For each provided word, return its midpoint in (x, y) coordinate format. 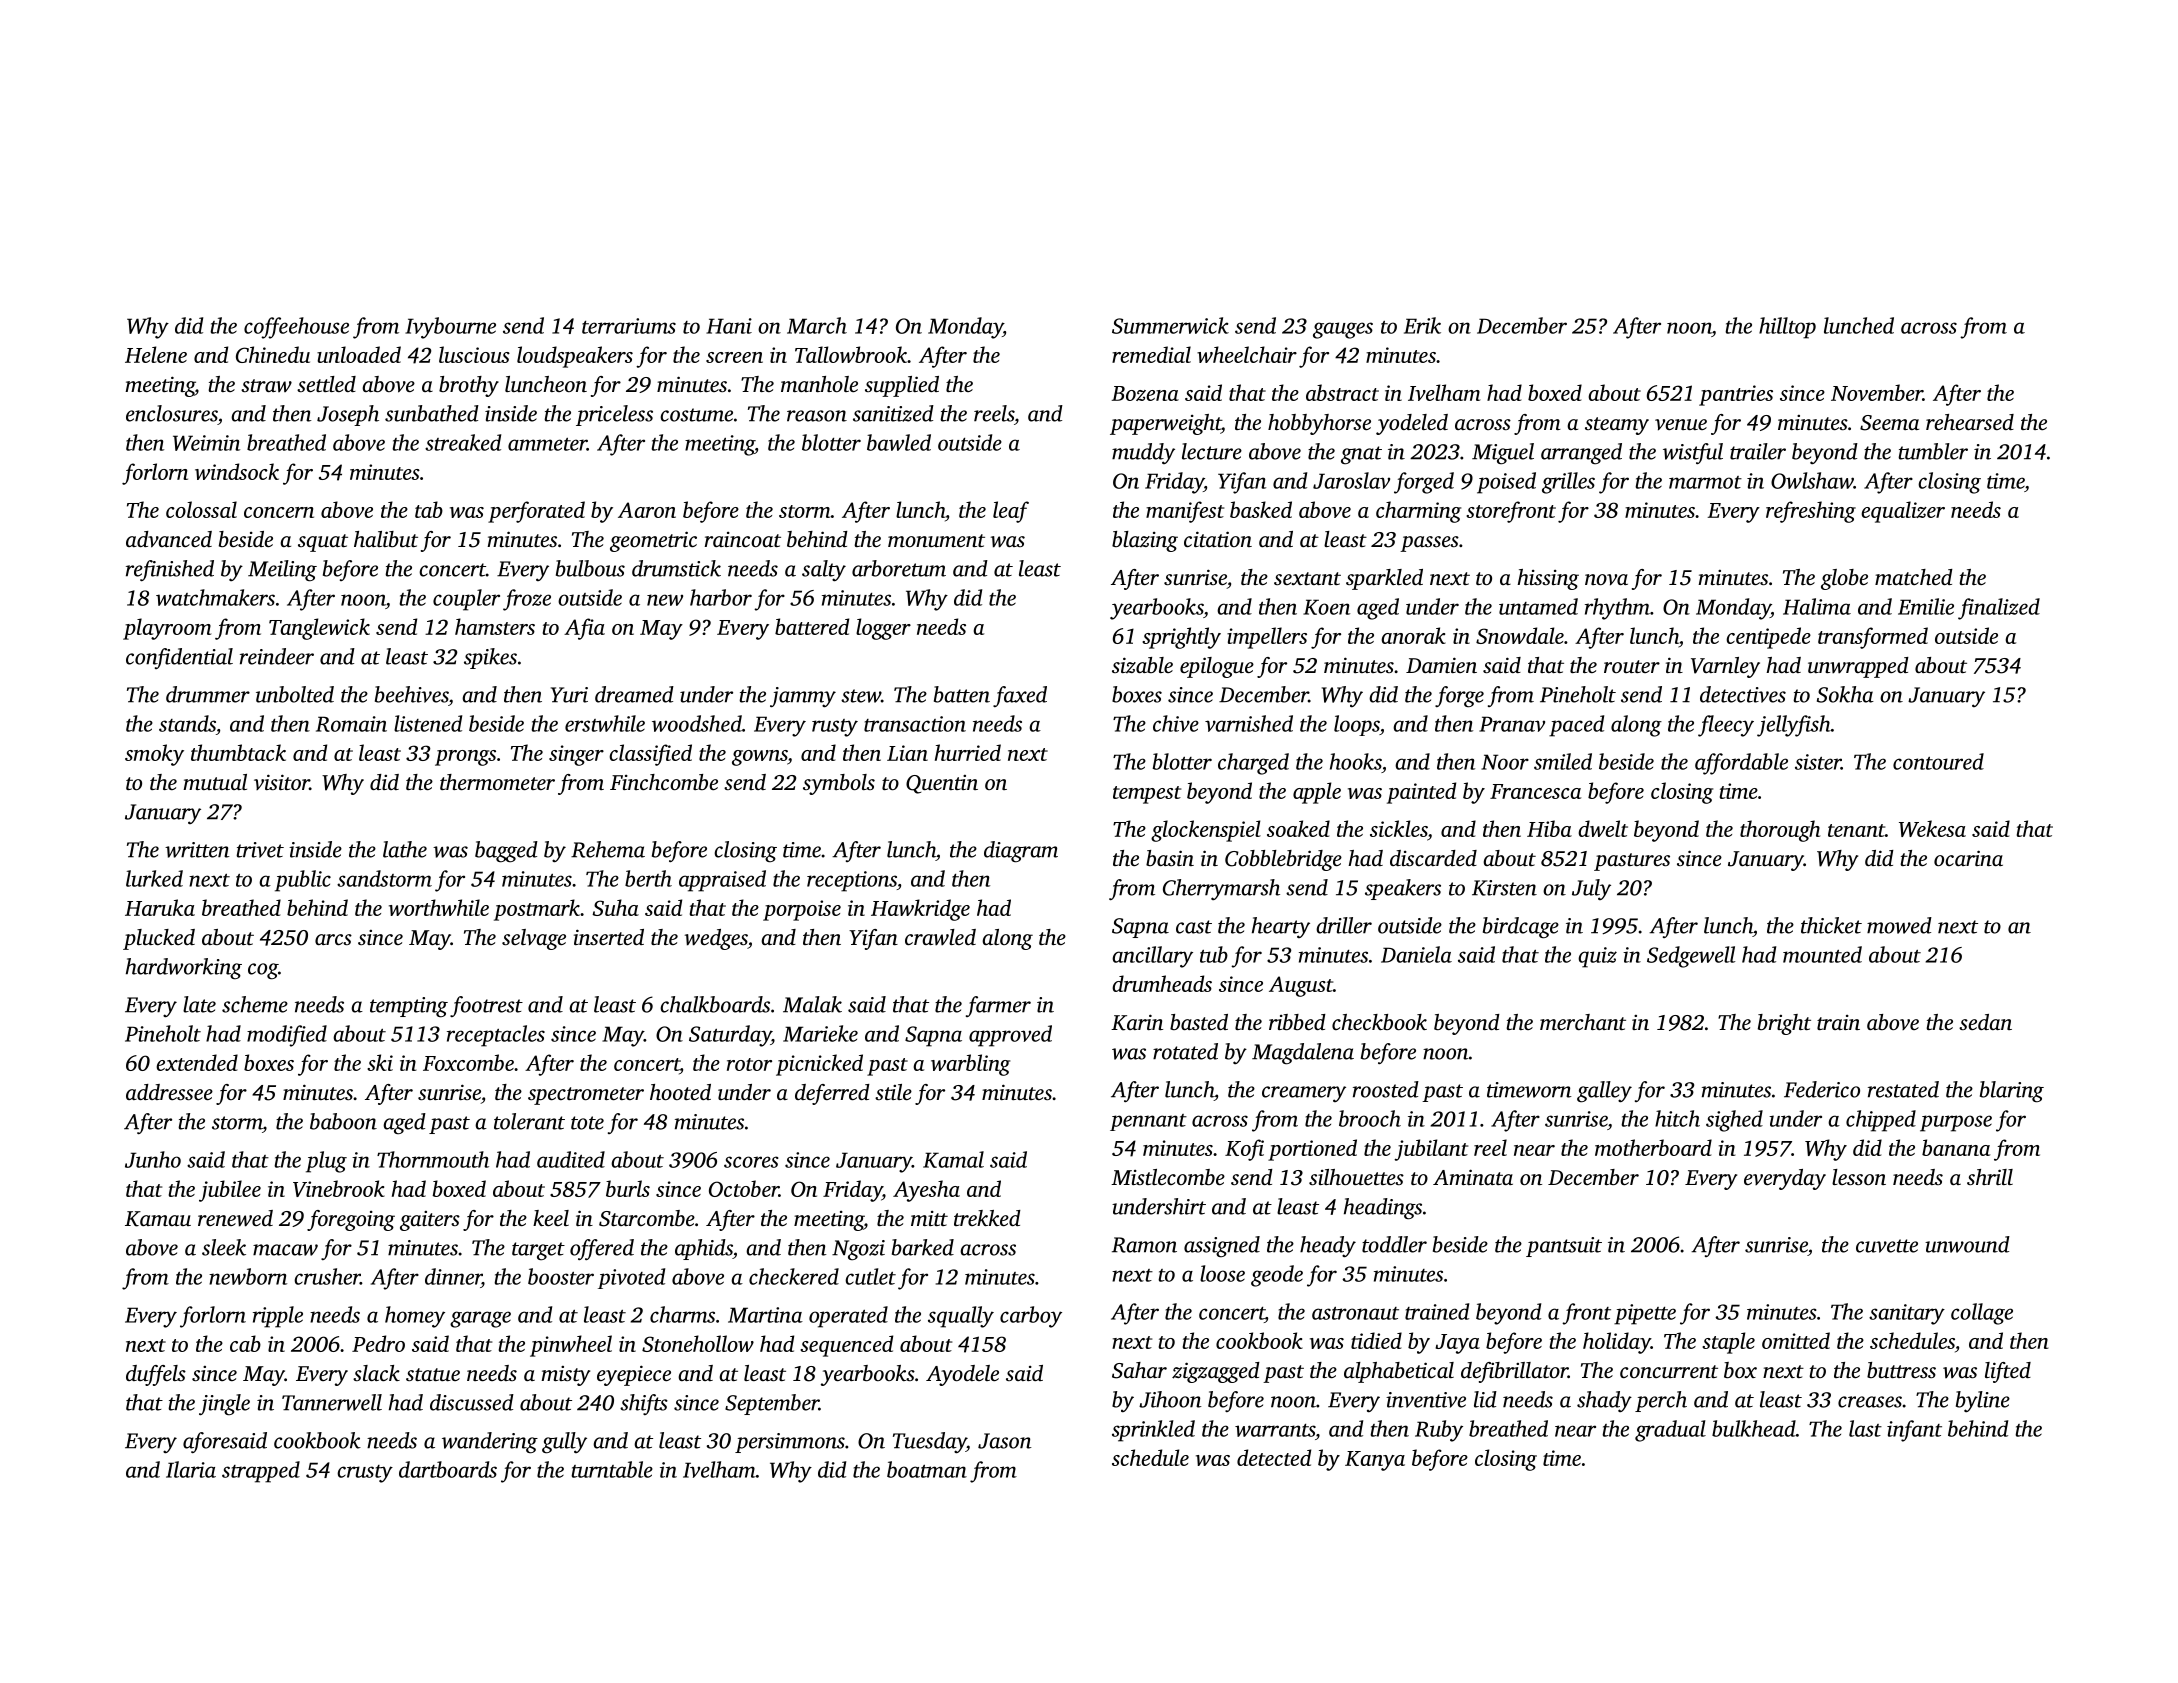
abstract (1342, 392)
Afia (584, 629)
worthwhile (439, 907)
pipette (1645, 1314)
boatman (927, 1469)
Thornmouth (433, 1159)
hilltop (1787, 328)
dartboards (448, 1469)
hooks (1356, 761)
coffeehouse (296, 328)
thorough (1780, 831)
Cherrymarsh (1221, 889)
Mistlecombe (1168, 1177)
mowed (1899, 925)
